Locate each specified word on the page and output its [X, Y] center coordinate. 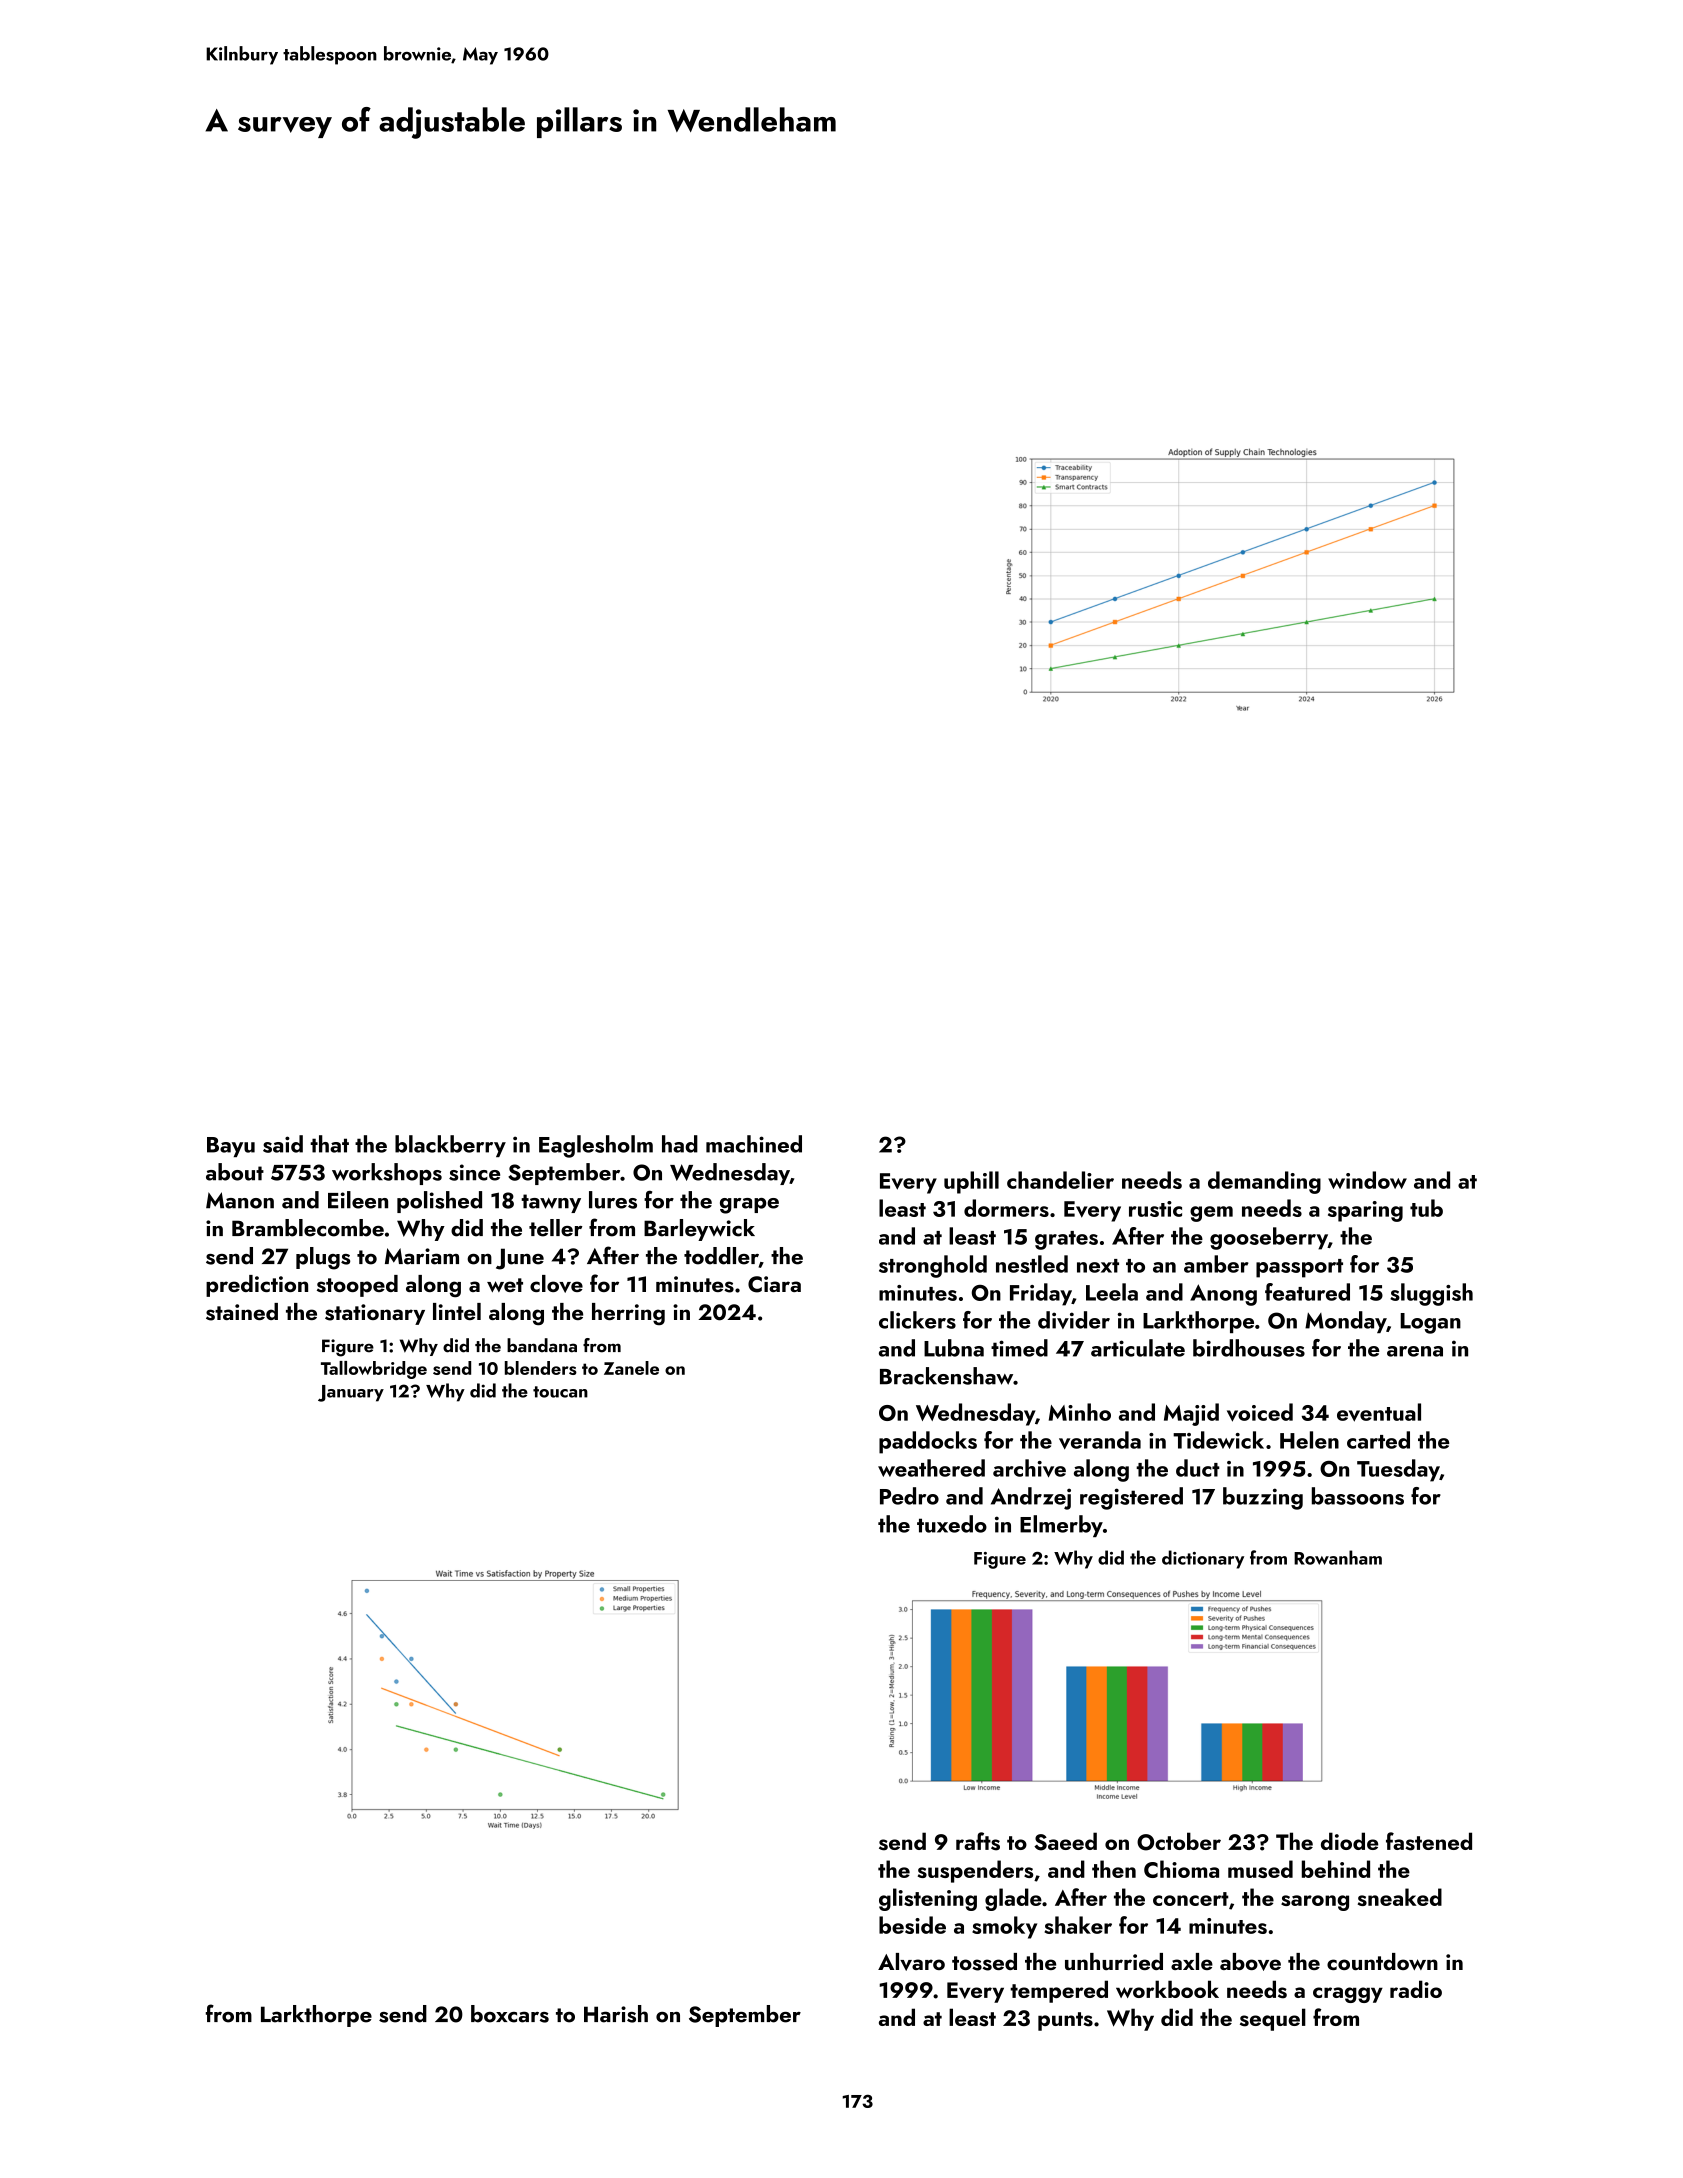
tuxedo [952, 1524]
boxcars [510, 2014]
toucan [560, 1392]
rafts [978, 1841]
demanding [1264, 1182]
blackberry [450, 1146]
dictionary [1203, 1559]
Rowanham [1338, 1557]
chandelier [1060, 1180]
